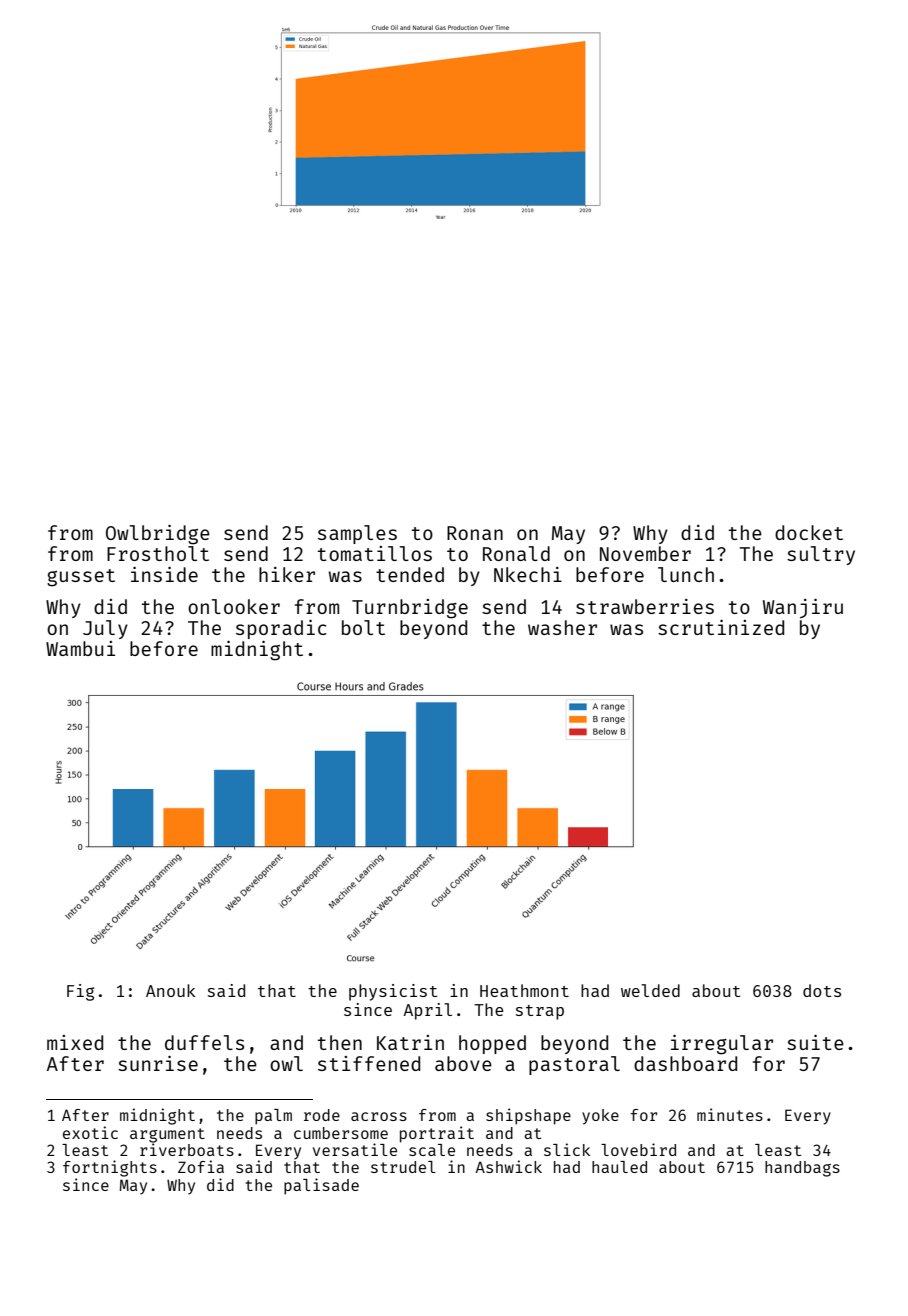  Describe the element at coordinates (164, 574) in the screenshot. I see `inside` at that location.
